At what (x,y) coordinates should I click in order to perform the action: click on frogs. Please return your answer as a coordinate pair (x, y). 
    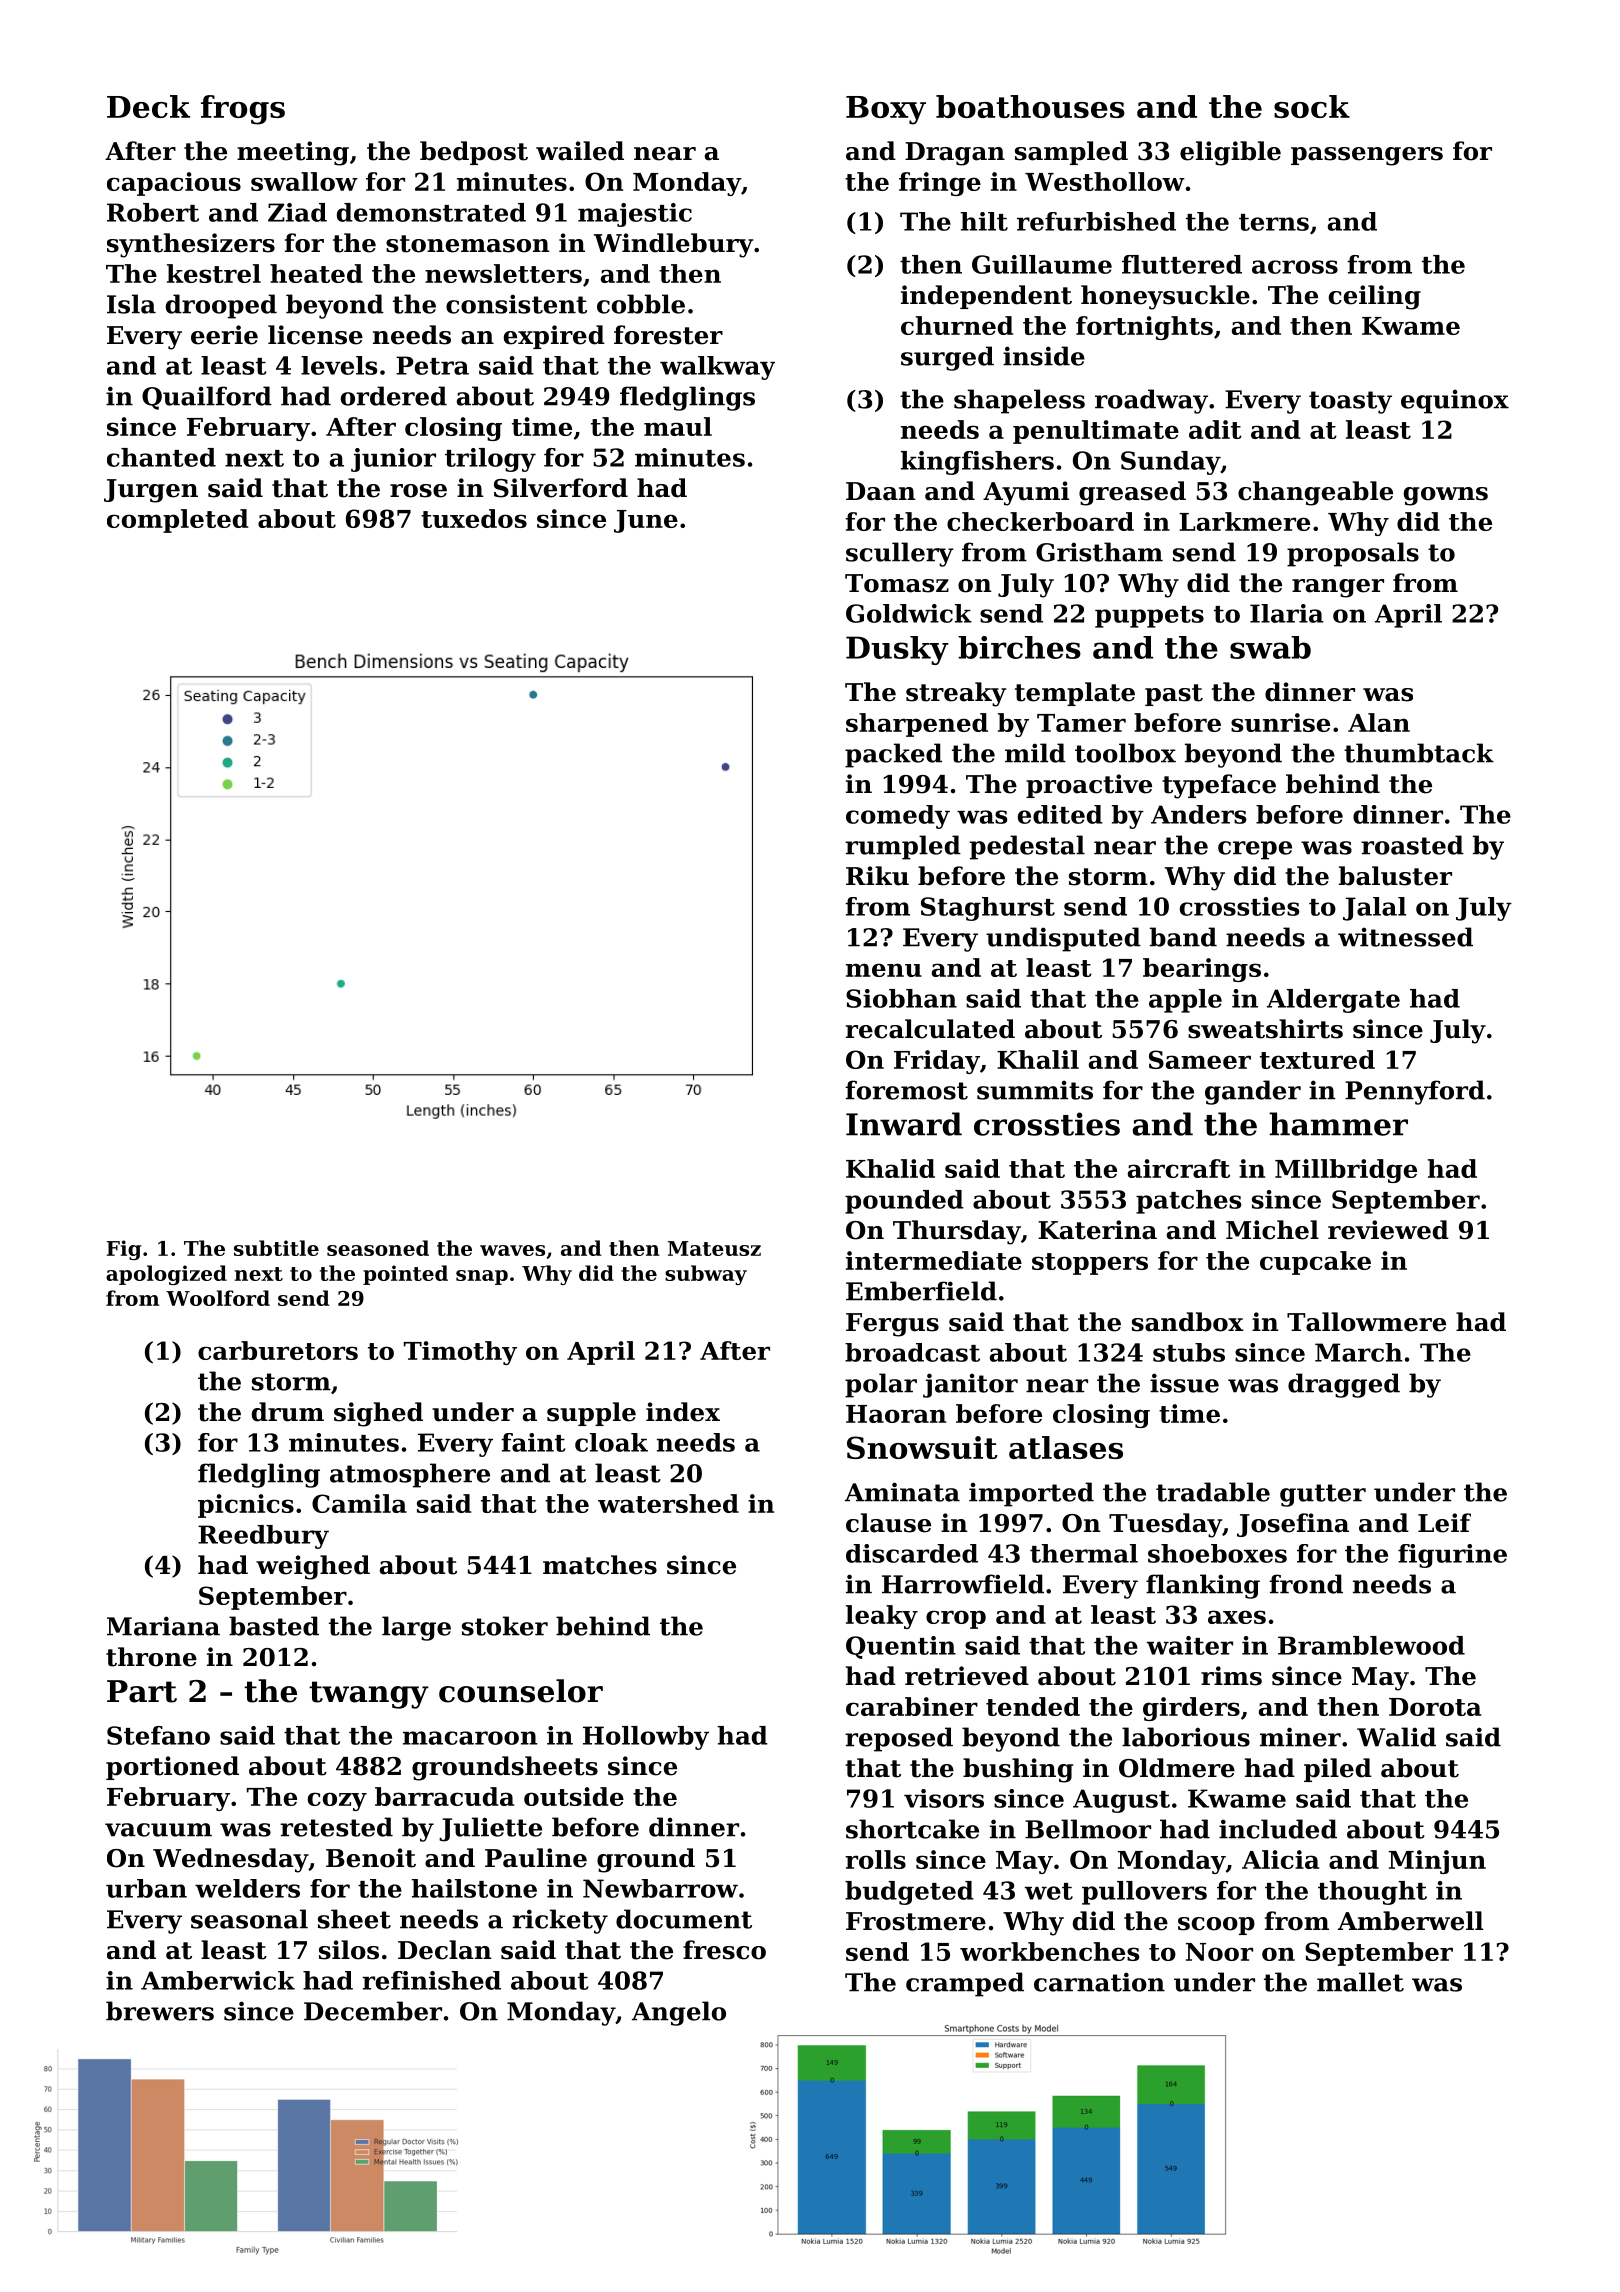
    Looking at the image, I should click on (243, 110).
